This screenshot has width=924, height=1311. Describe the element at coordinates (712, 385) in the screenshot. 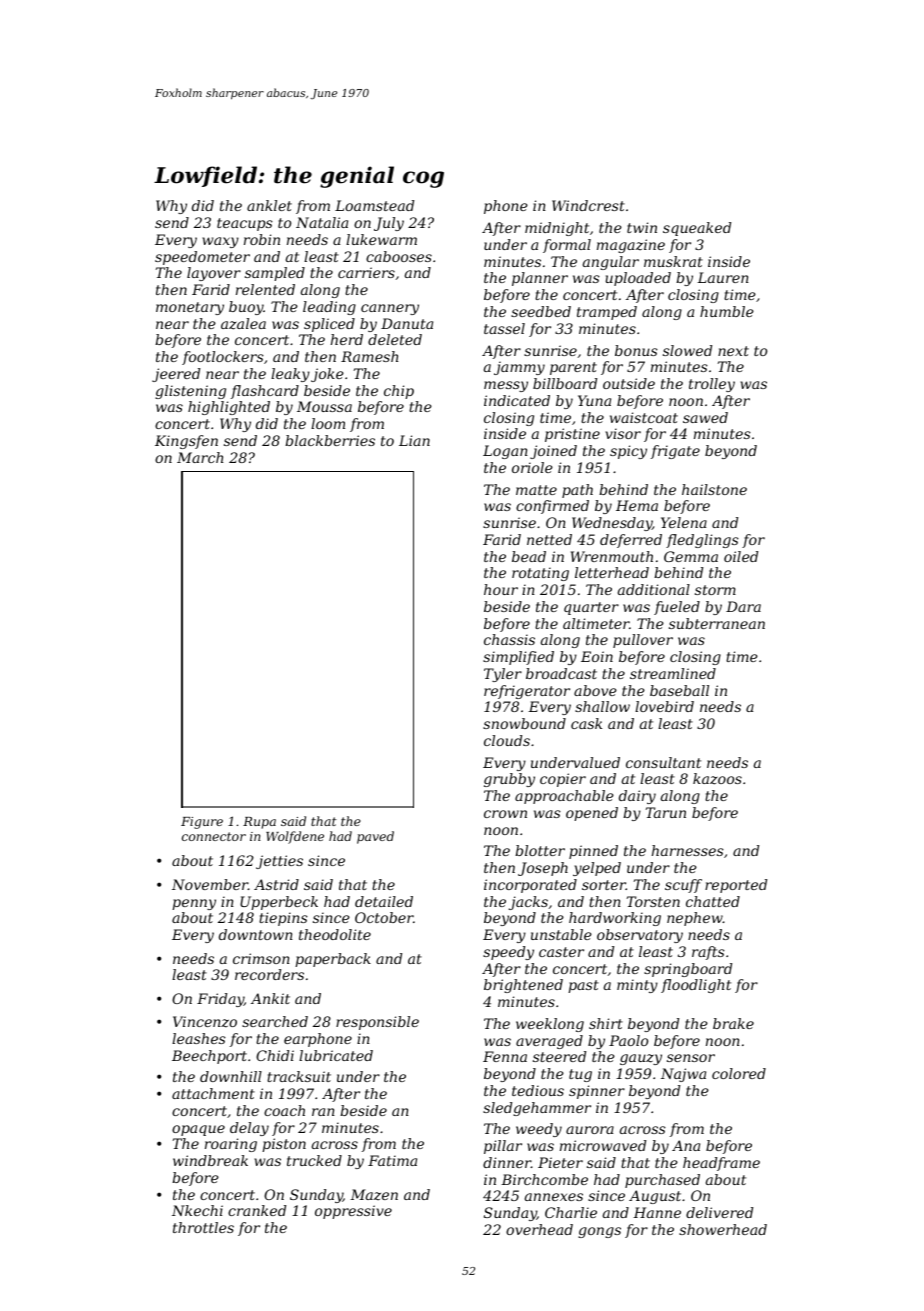

I see `trolley` at that location.
